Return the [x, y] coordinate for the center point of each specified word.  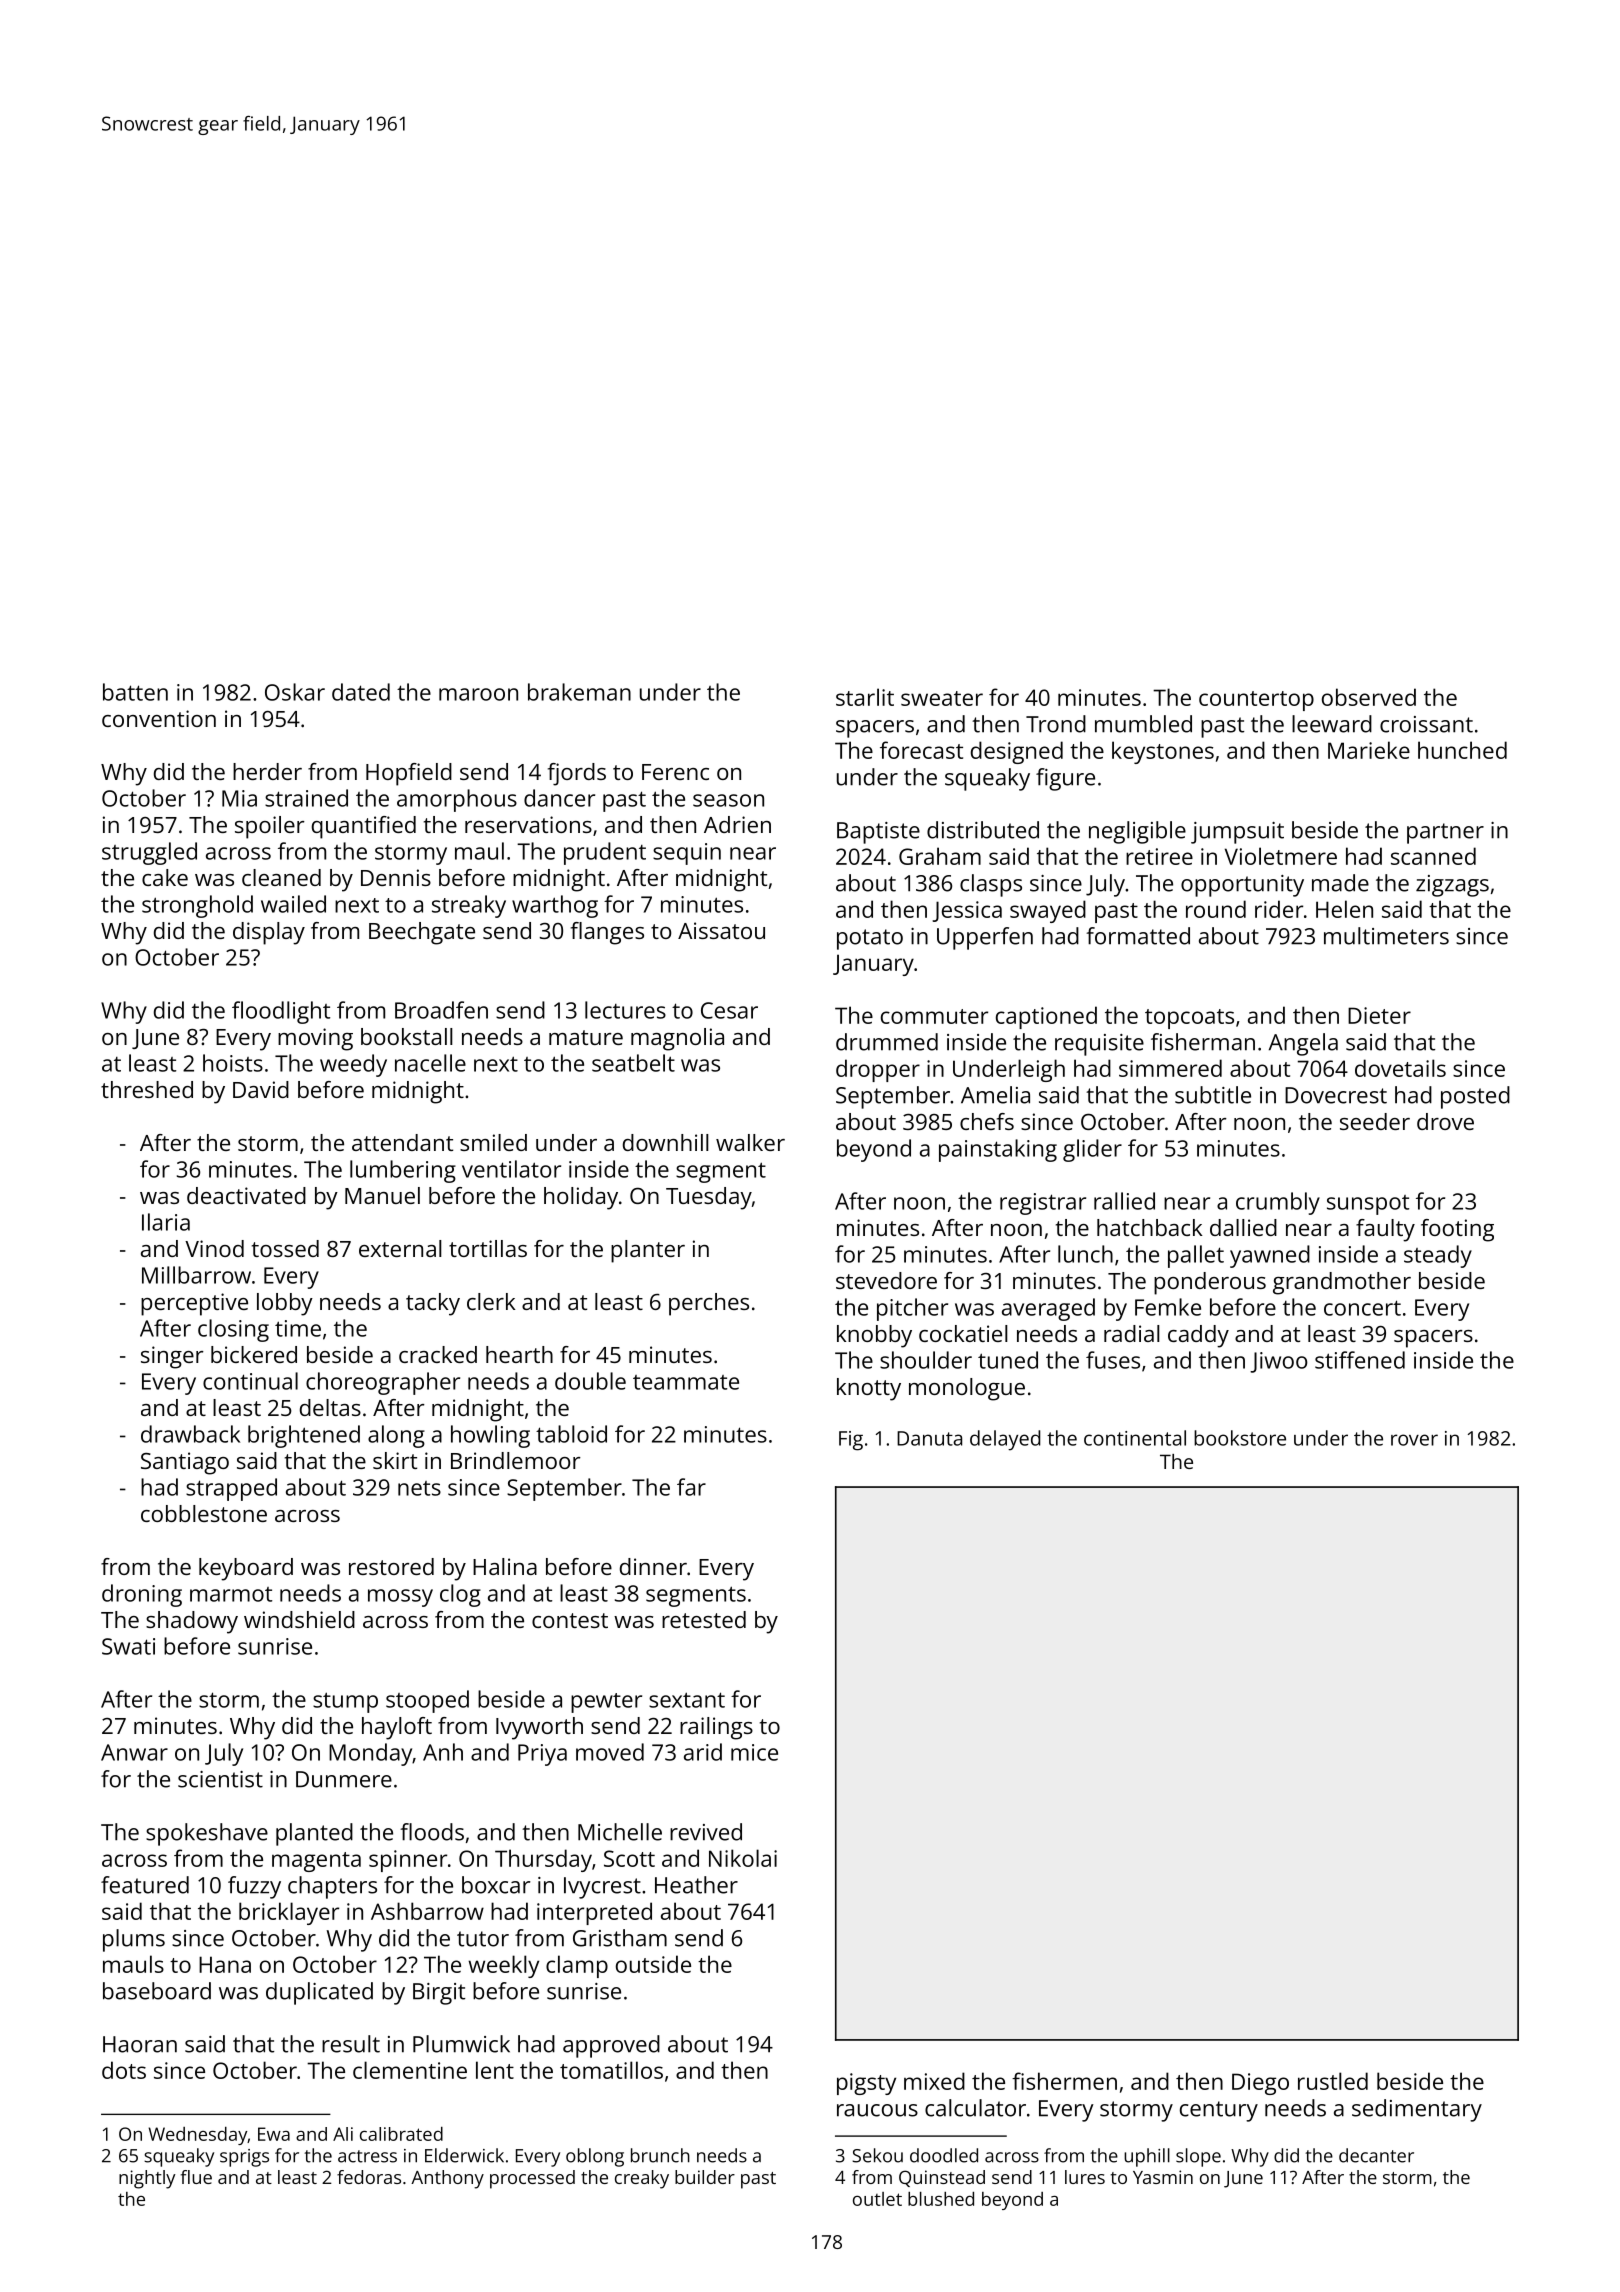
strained [306, 798]
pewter [606, 1703]
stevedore [886, 1280]
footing [1457, 1230]
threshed [147, 1089]
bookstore [1240, 1438]
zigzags [1452, 886]
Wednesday [198, 2136]
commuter [934, 1016]
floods [432, 1832]
